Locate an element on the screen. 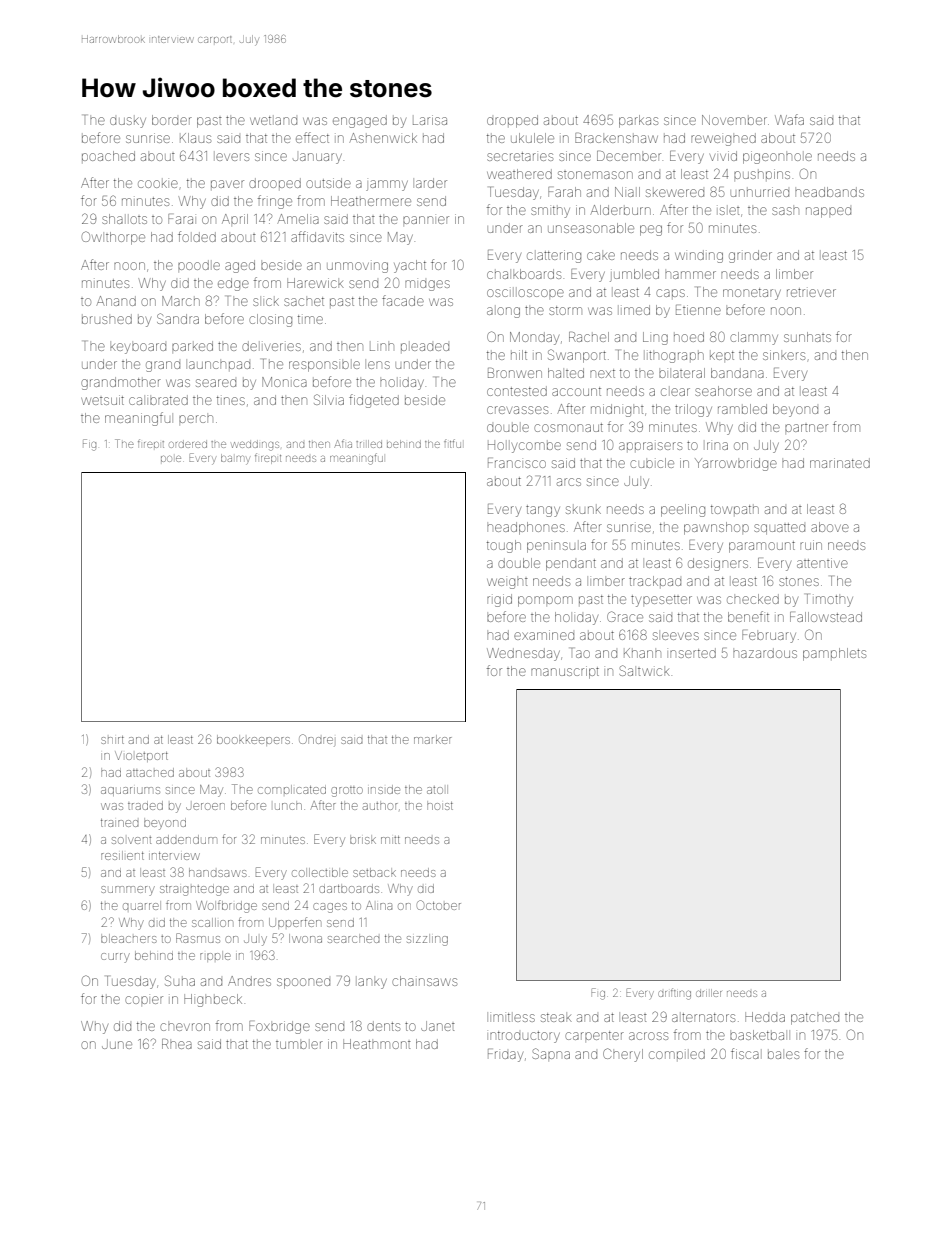 This screenshot has width=952, height=1233. hazardous is located at coordinates (765, 653).
